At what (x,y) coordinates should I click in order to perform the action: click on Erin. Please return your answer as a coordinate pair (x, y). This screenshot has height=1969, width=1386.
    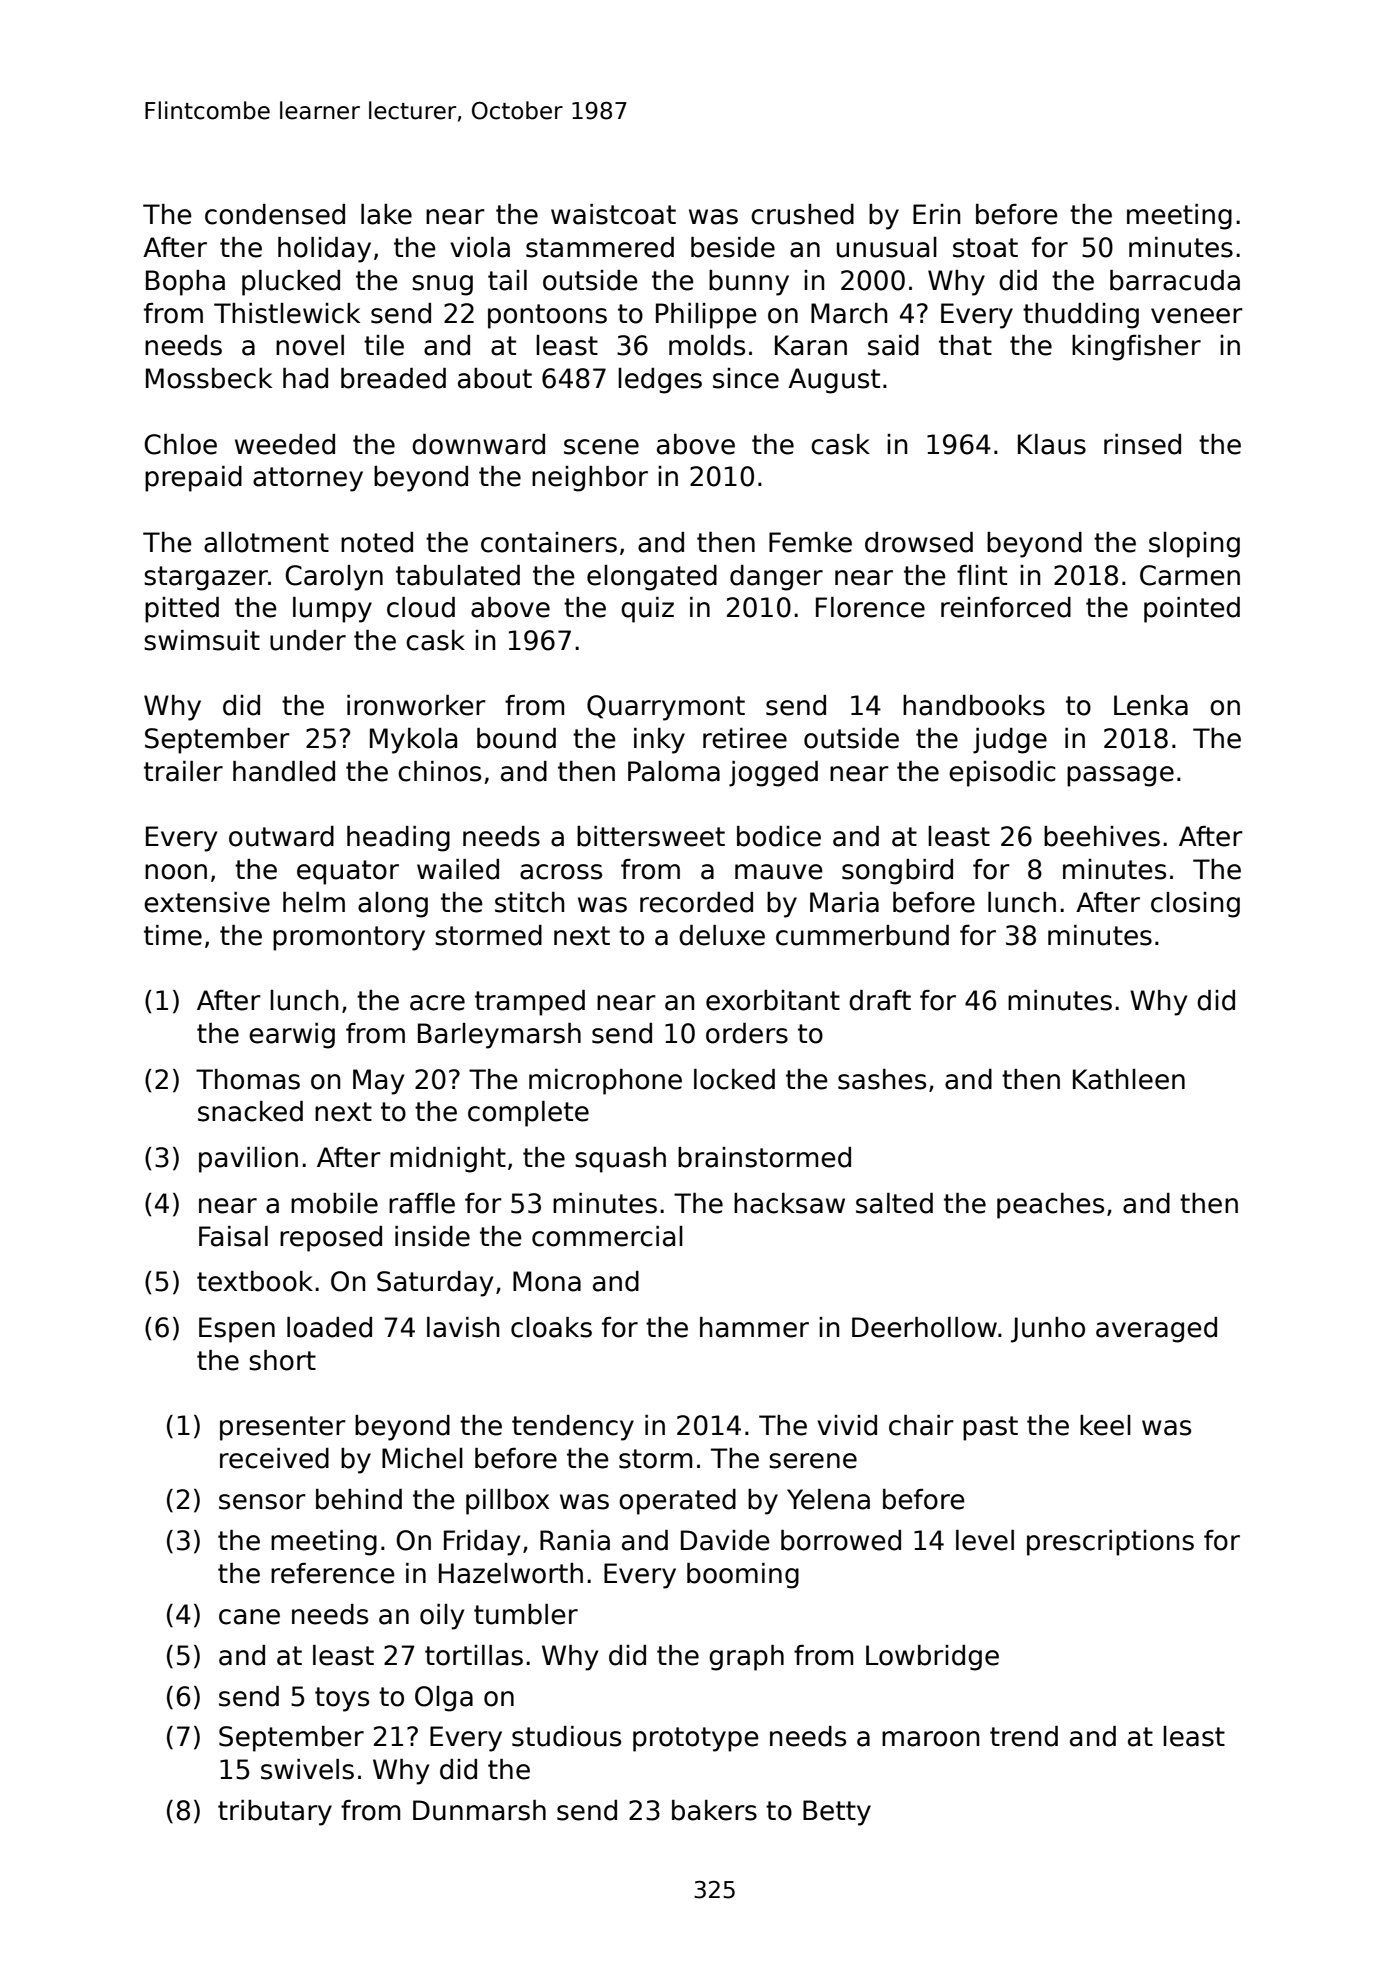
    Looking at the image, I should click on (937, 214).
